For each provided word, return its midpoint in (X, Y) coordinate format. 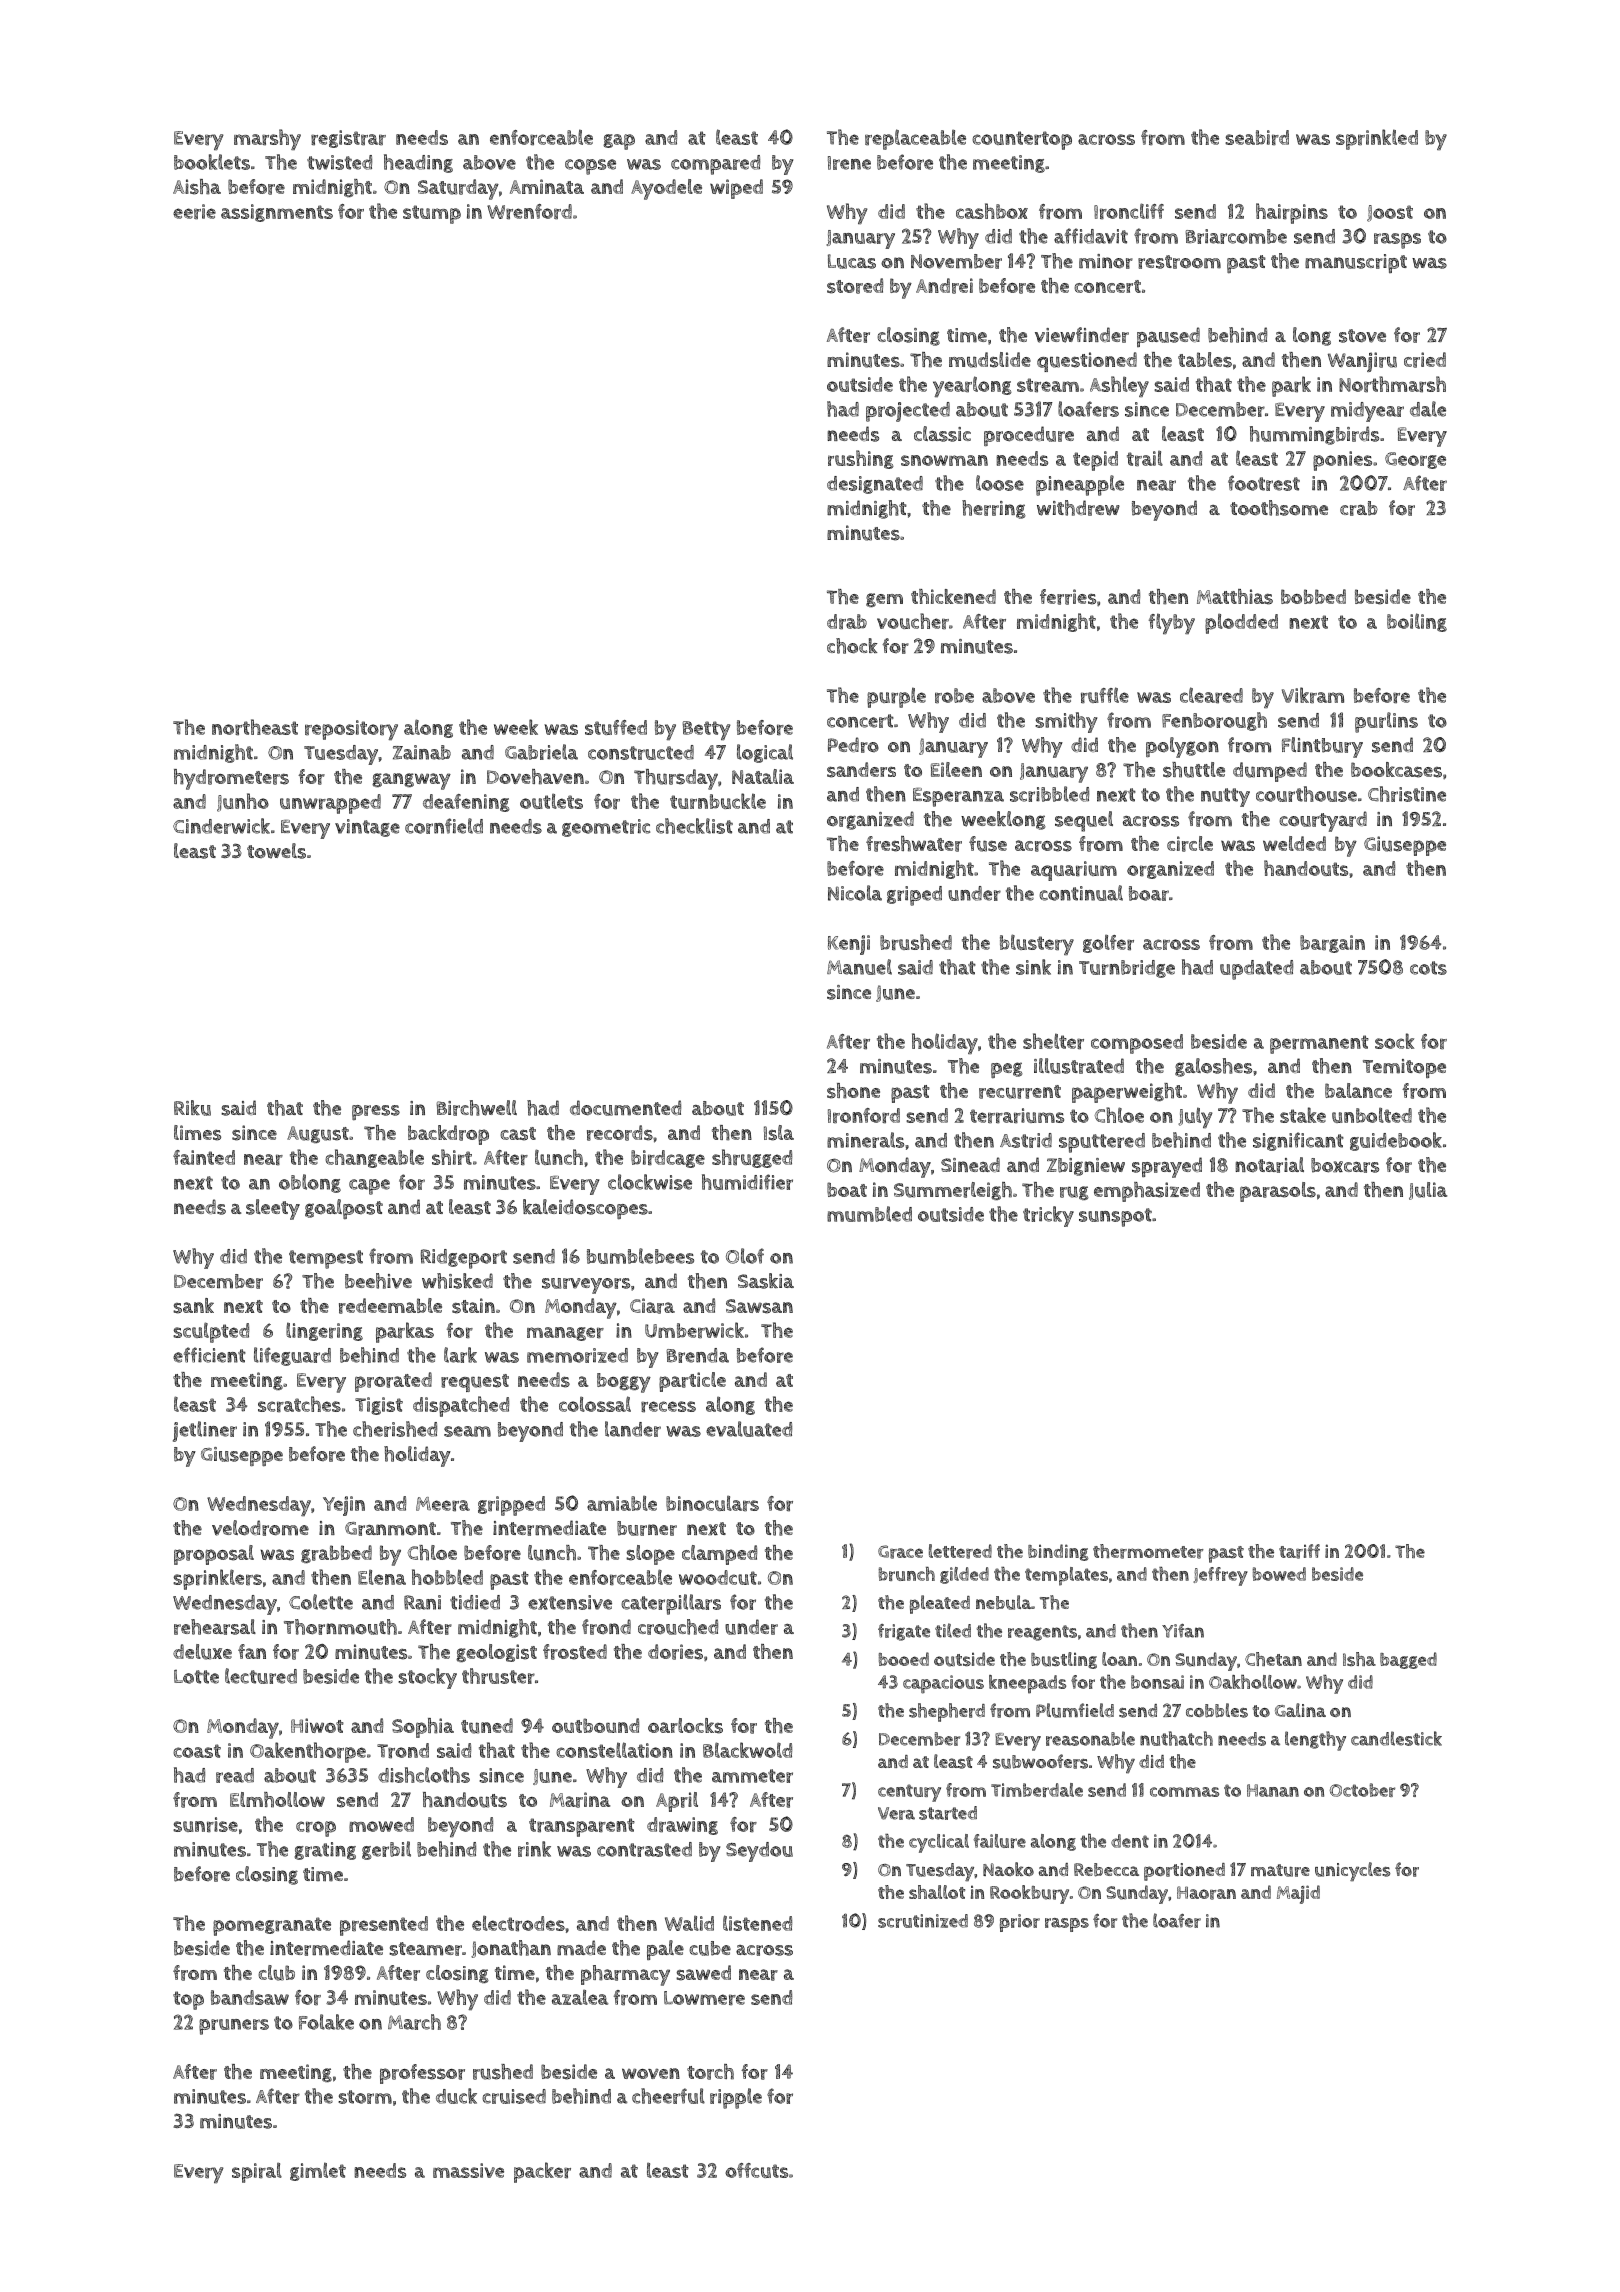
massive (468, 2170)
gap (619, 142)
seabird (1257, 138)
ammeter (752, 1776)
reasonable (1090, 1738)
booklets (212, 162)
